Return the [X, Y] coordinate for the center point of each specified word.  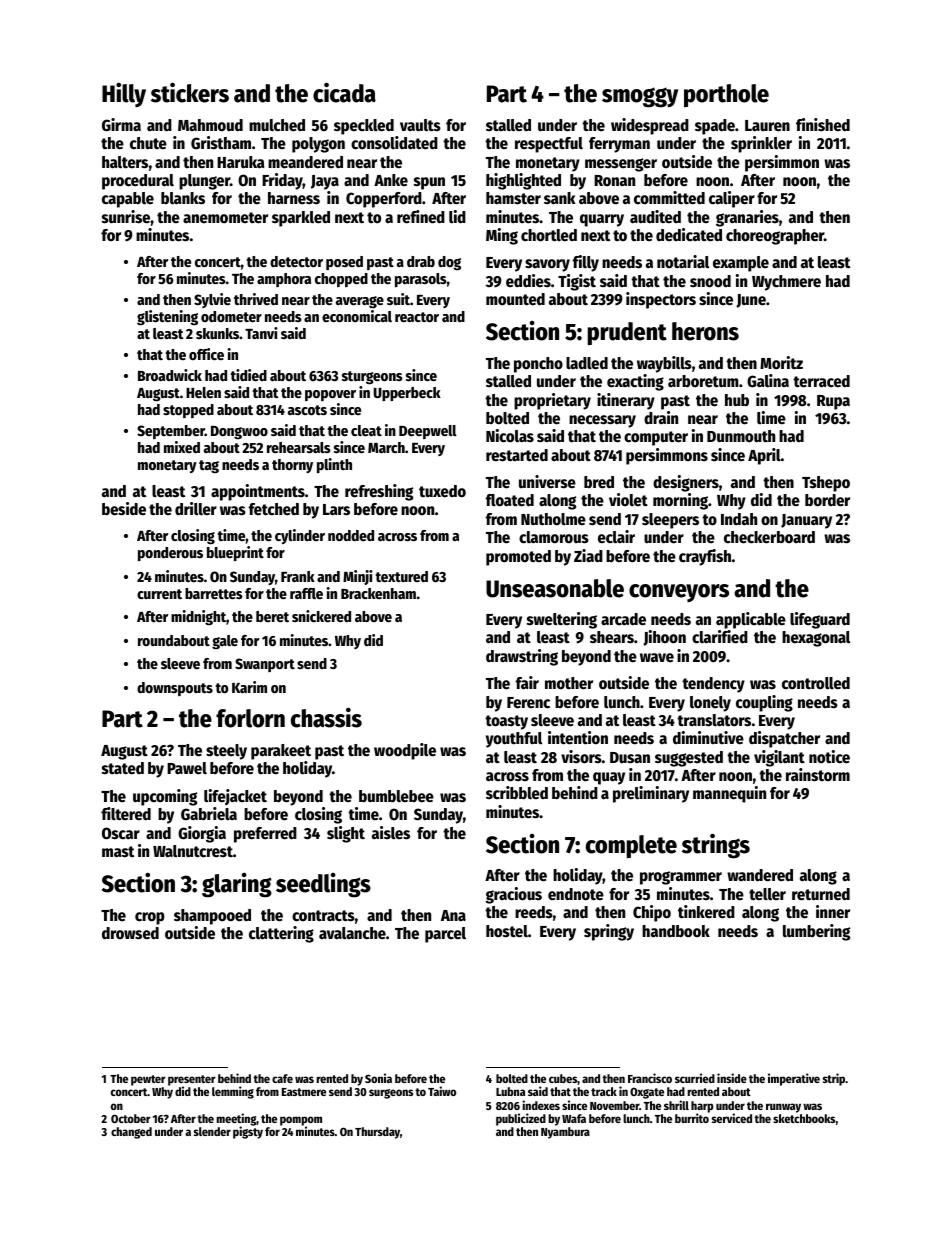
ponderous [170, 554]
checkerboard [769, 537]
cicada [344, 92]
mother [569, 683]
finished [823, 125]
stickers [190, 92]
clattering [281, 934]
